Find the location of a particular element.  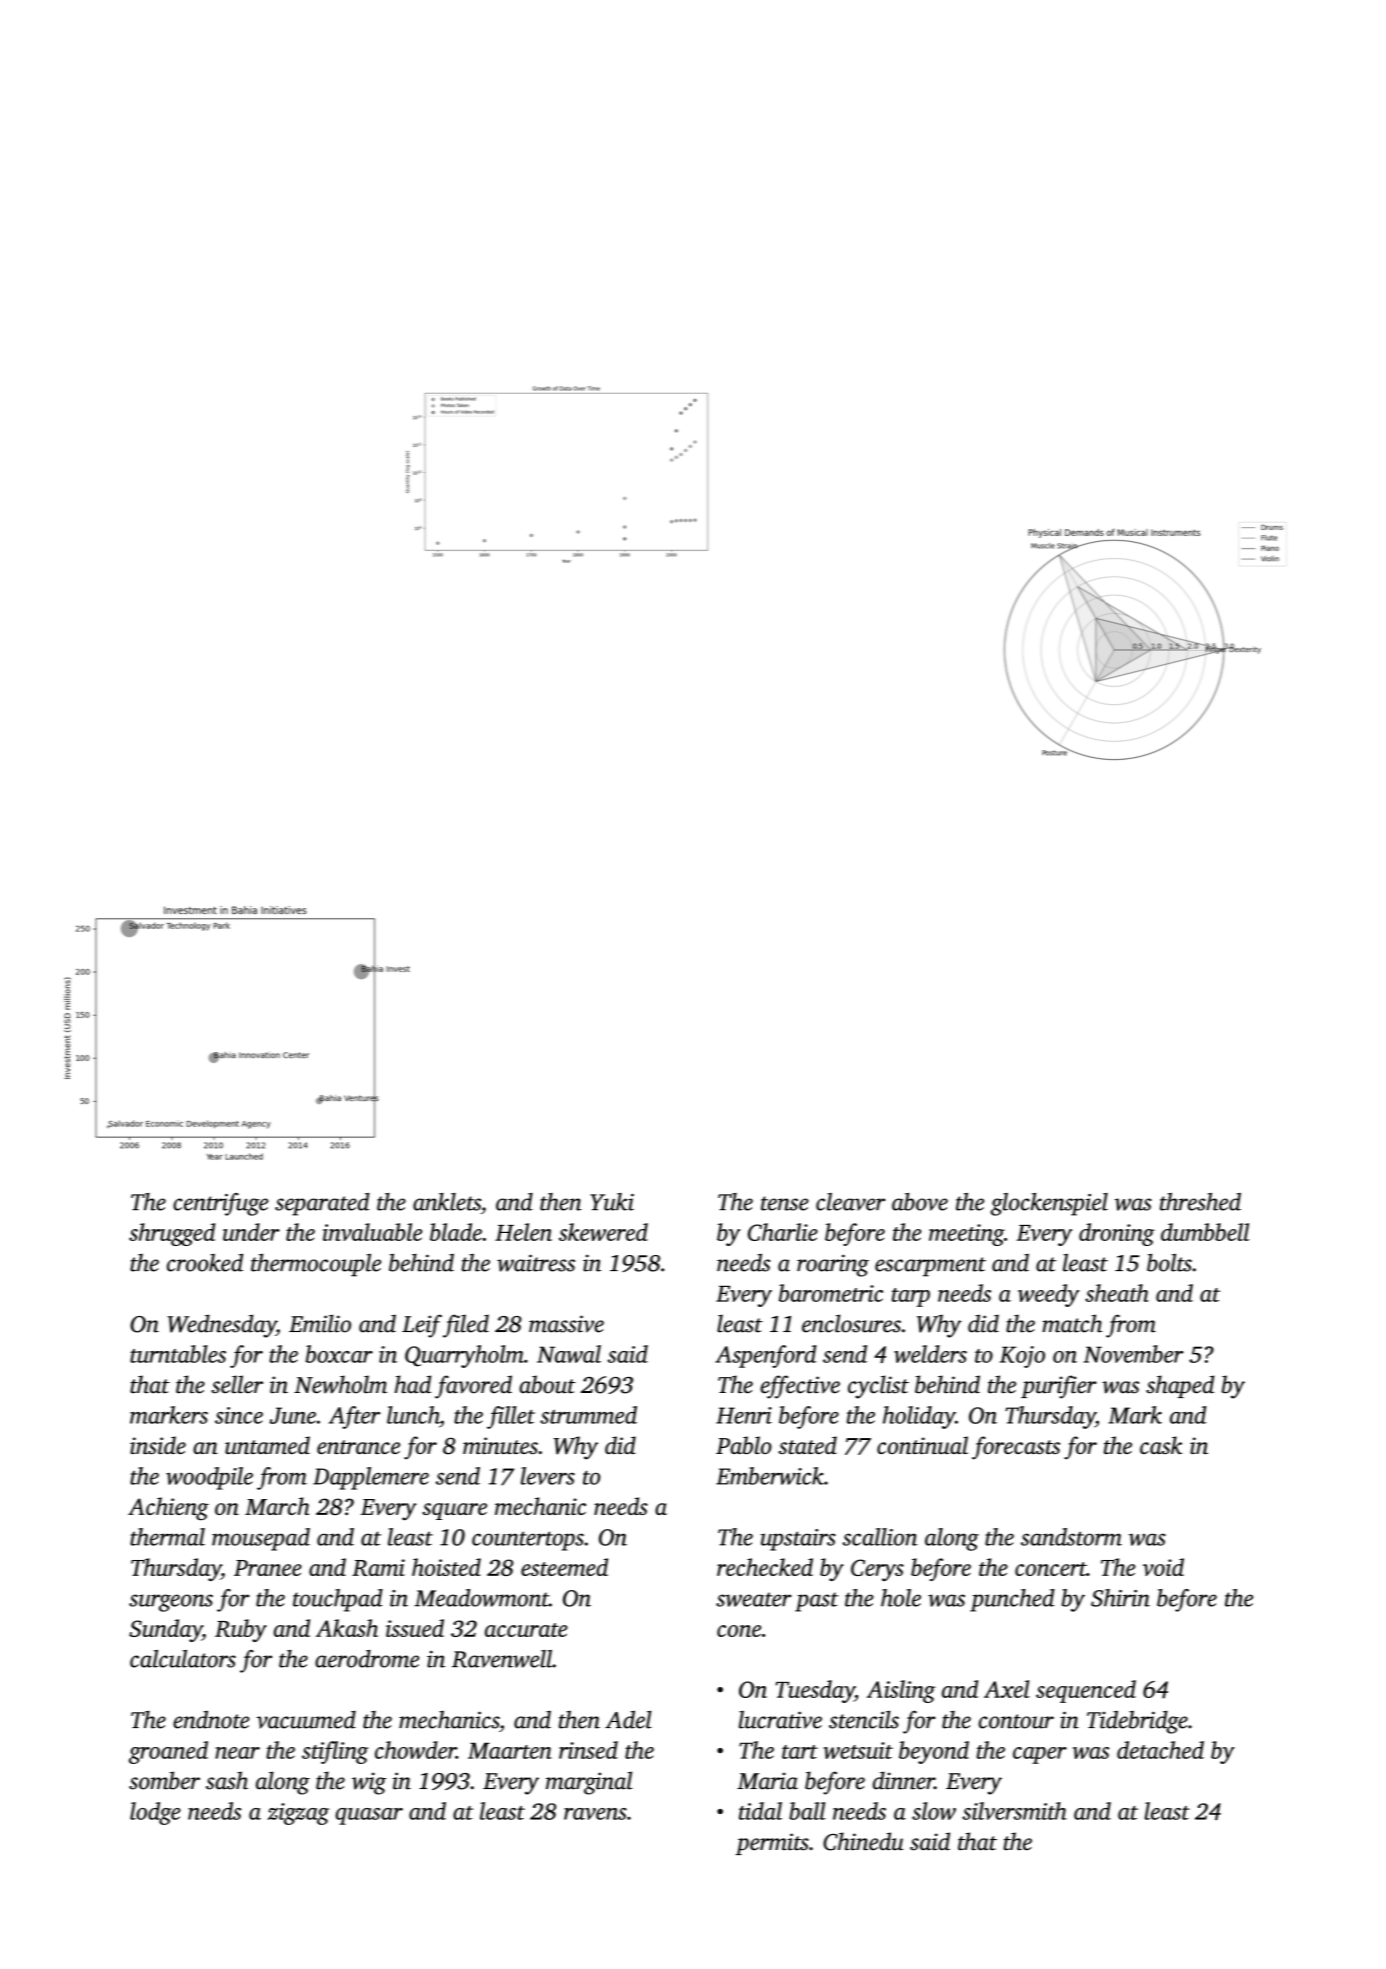

Yuki is located at coordinates (612, 1202).
